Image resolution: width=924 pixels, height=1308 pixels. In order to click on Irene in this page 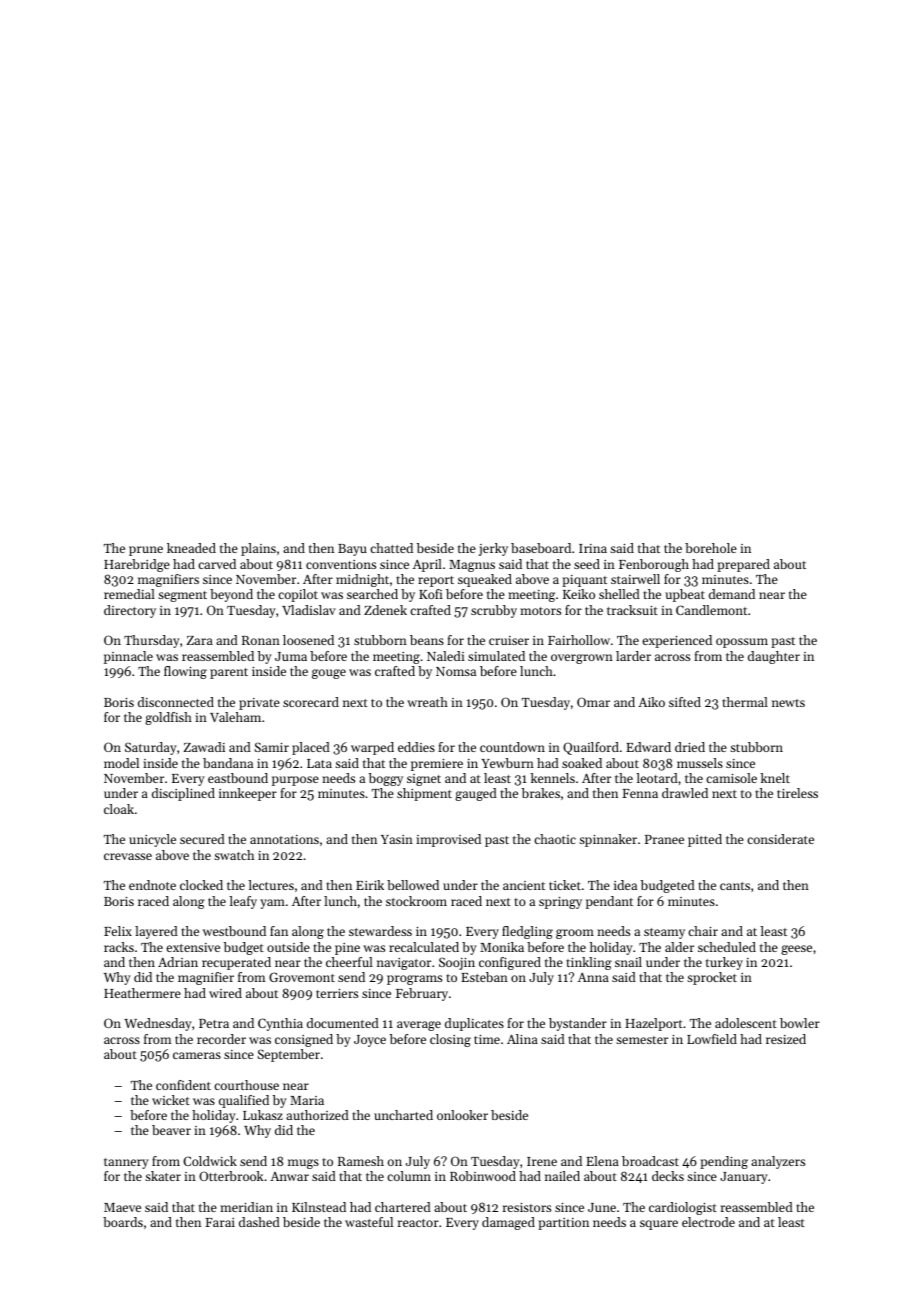, I will do `click(542, 1161)`.
